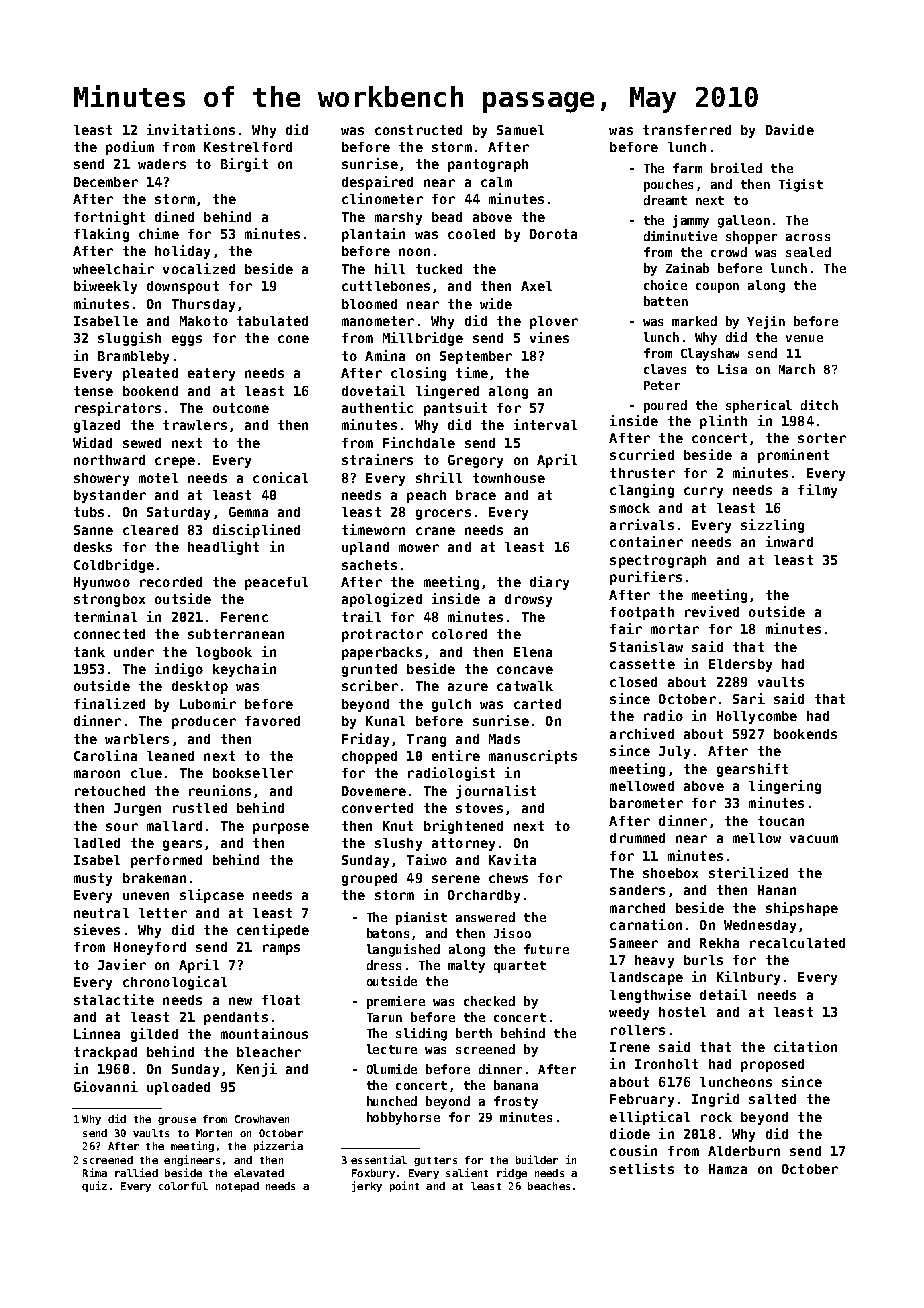  Describe the element at coordinates (365, 548) in the screenshot. I see `upland` at that location.
